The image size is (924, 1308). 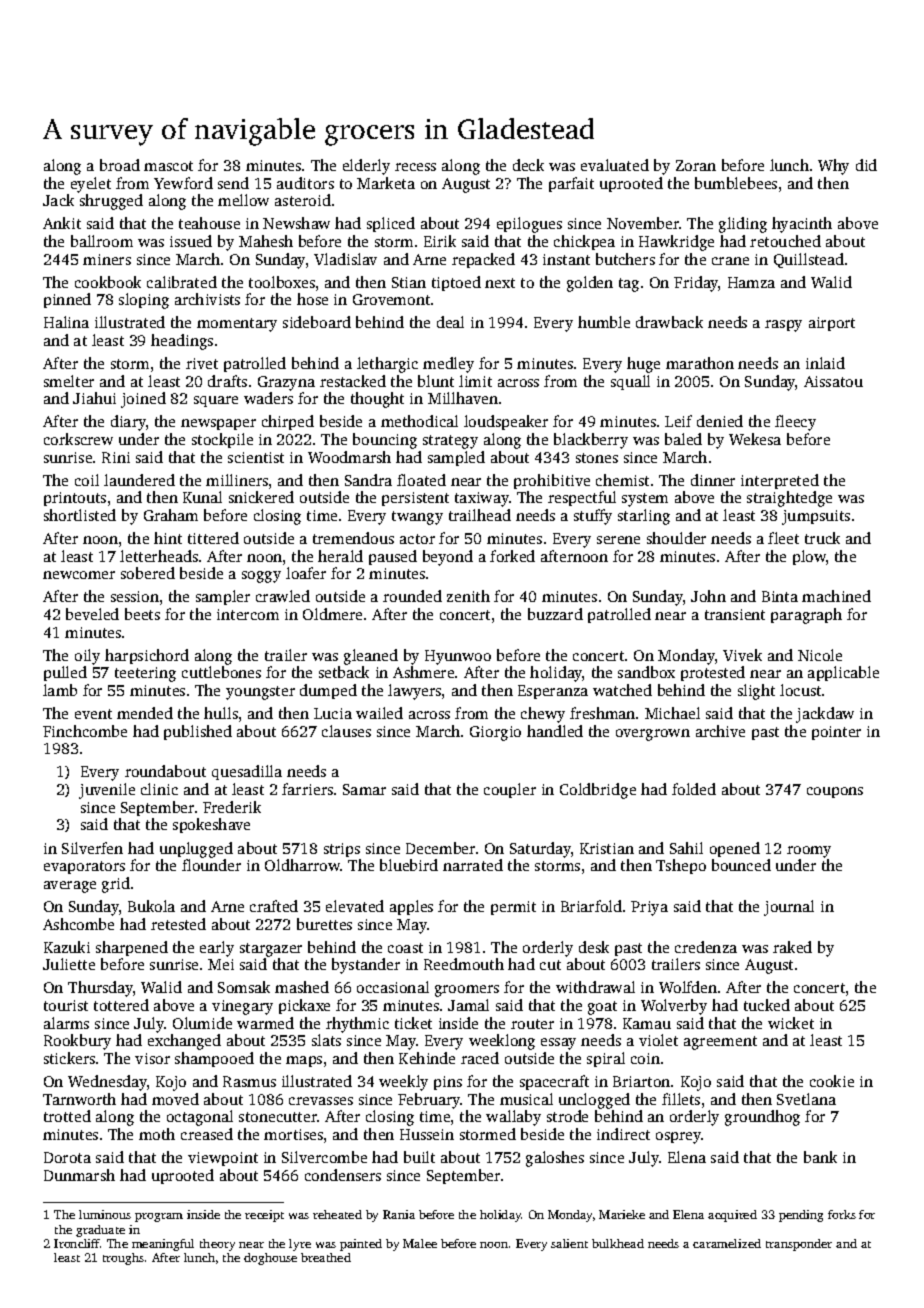 I want to click on send, so click(x=233, y=183).
